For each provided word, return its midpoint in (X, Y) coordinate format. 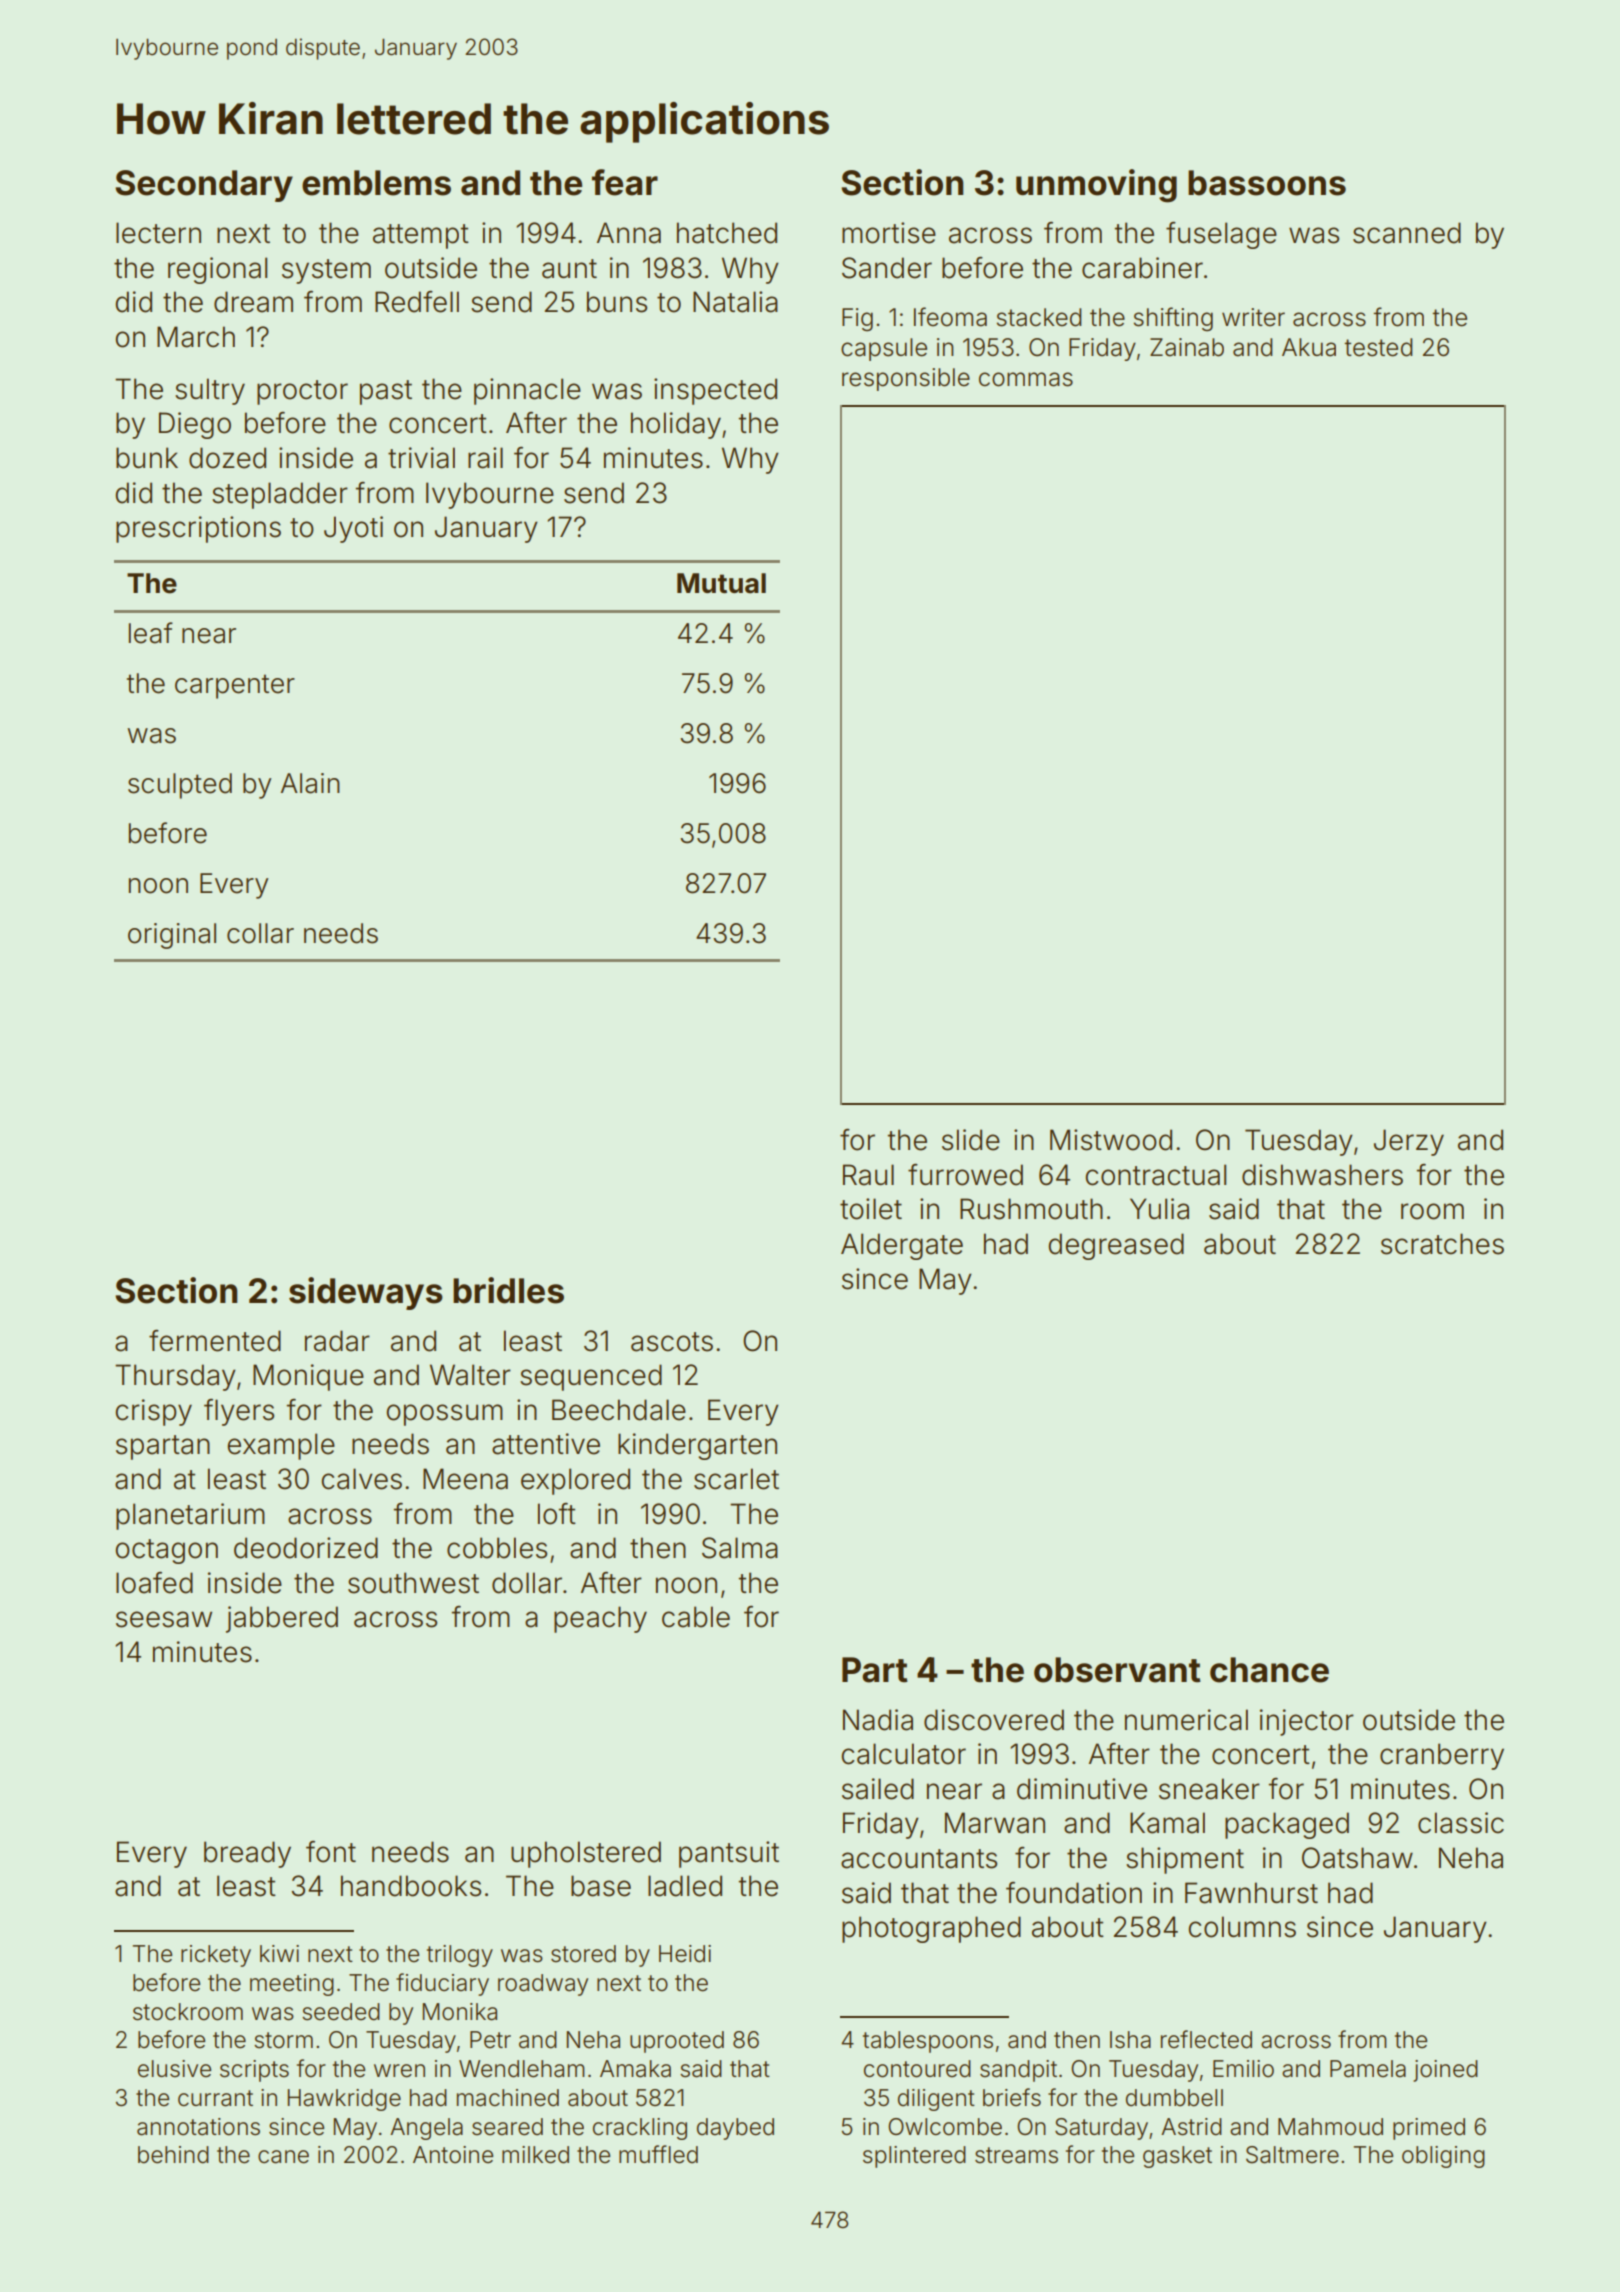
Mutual (721, 583)
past (386, 392)
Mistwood (1111, 1140)
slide (971, 1140)
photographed (931, 1929)
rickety (216, 1956)
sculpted (180, 786)
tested (1378, 347)
